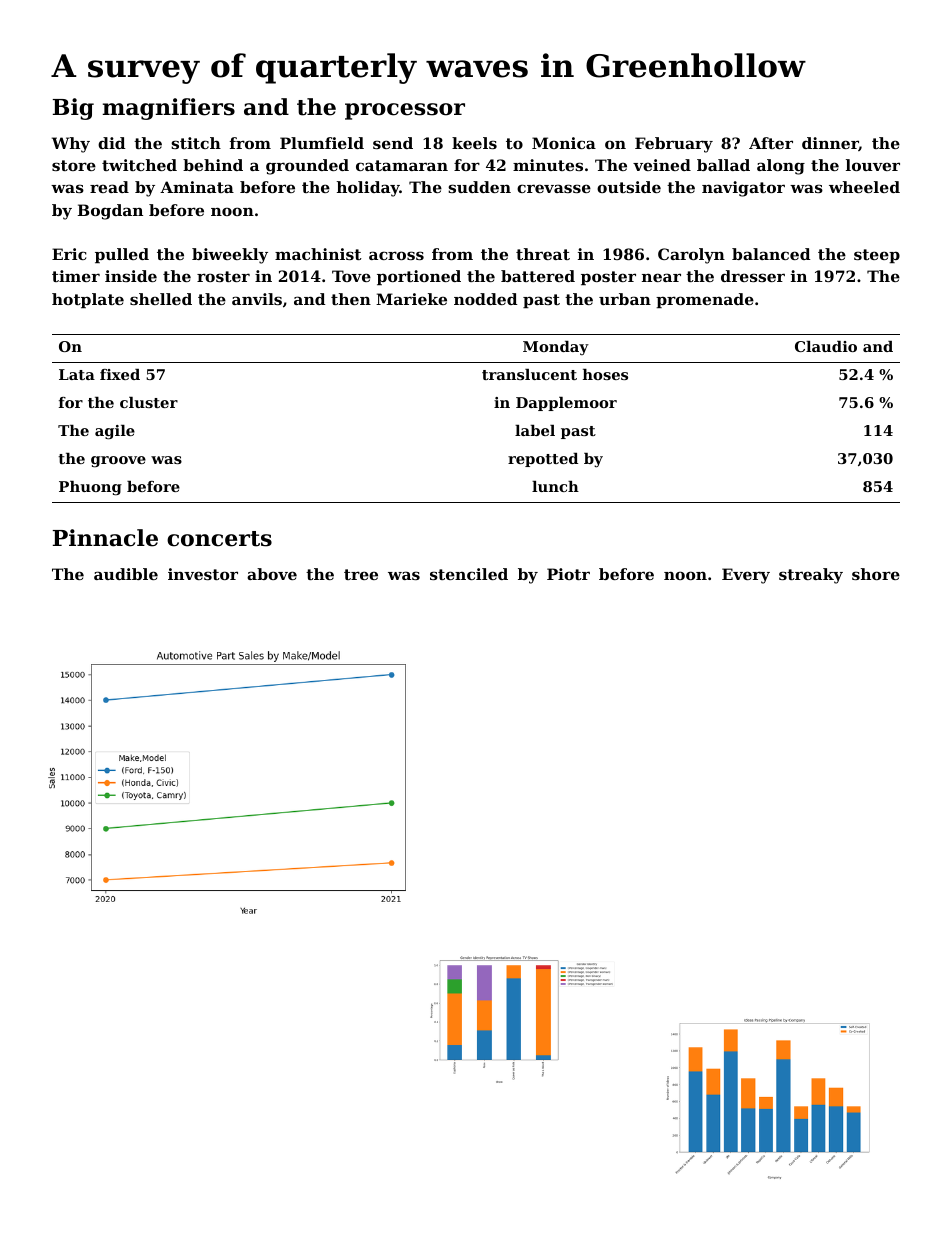 The width and height of the document is (952, 1233). I want to click on translucent, so click(529, 374).
